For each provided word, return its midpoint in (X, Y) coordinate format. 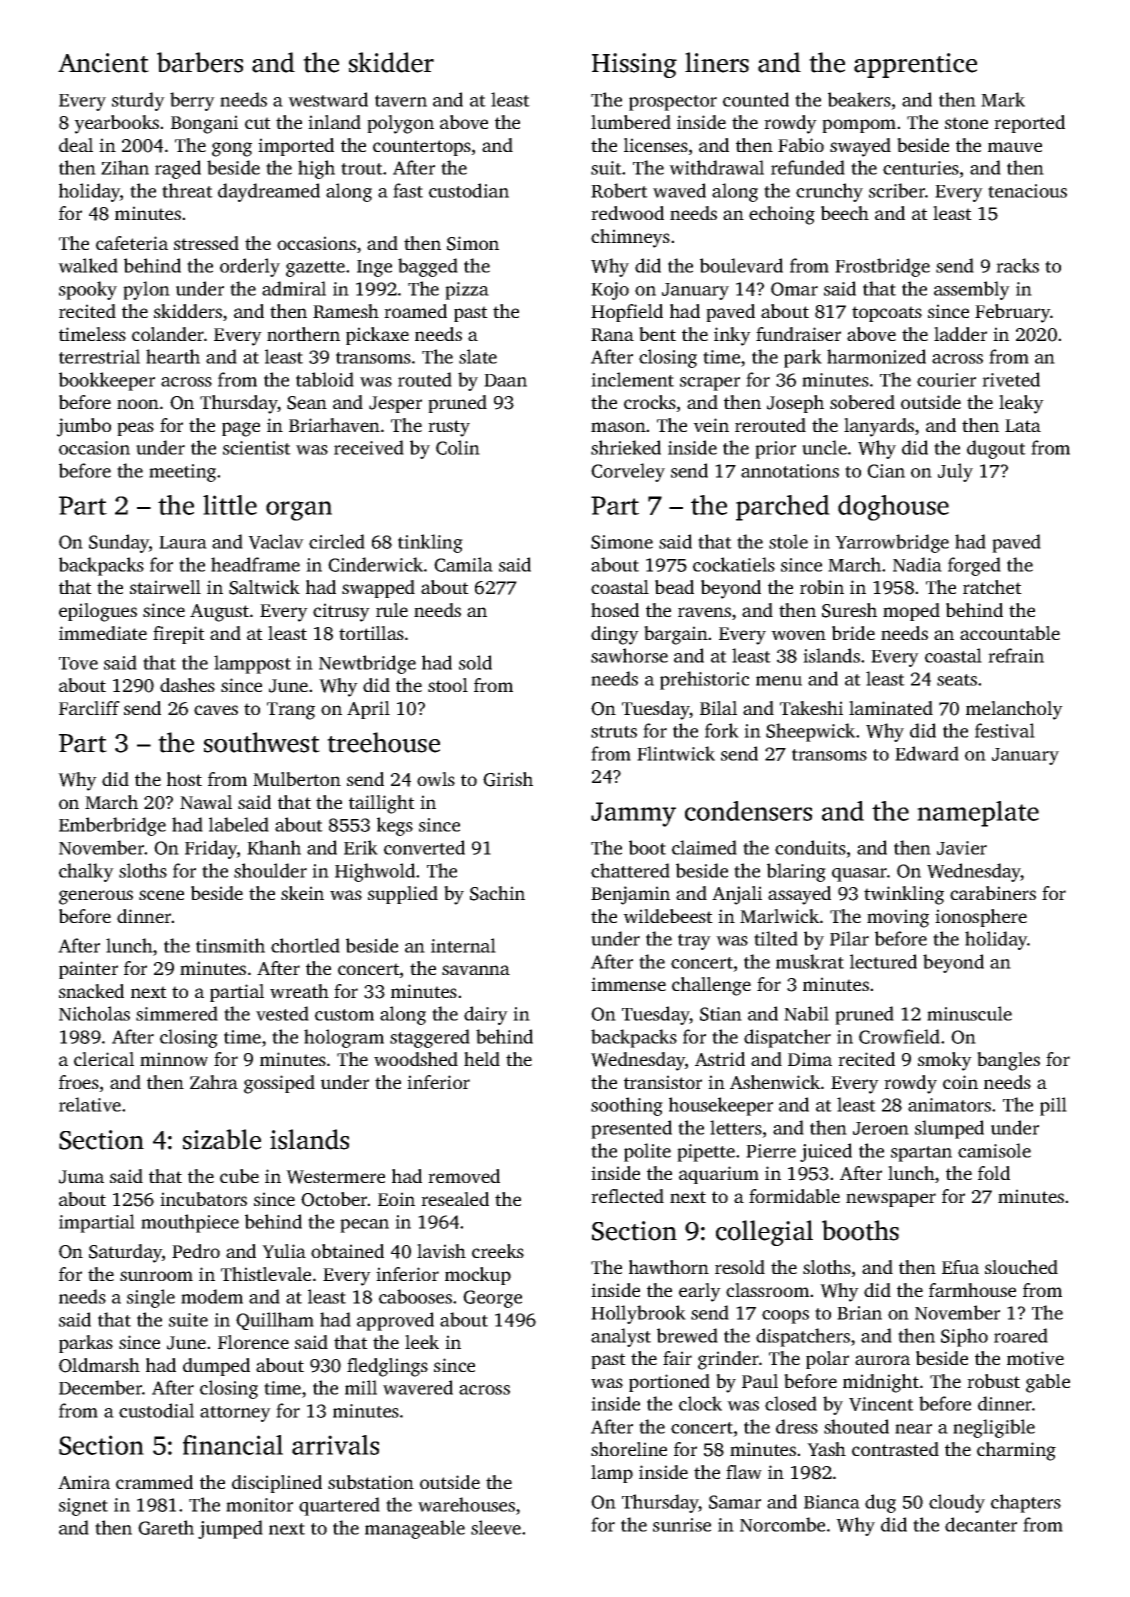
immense (628, 984)
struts (614, 732)
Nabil (806, 1013)
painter (88, 970)
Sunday (119, 543)
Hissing (634, 65)
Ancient (103, 63)
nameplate (978, 814)
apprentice (915, 65)
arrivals (335, 1445)
